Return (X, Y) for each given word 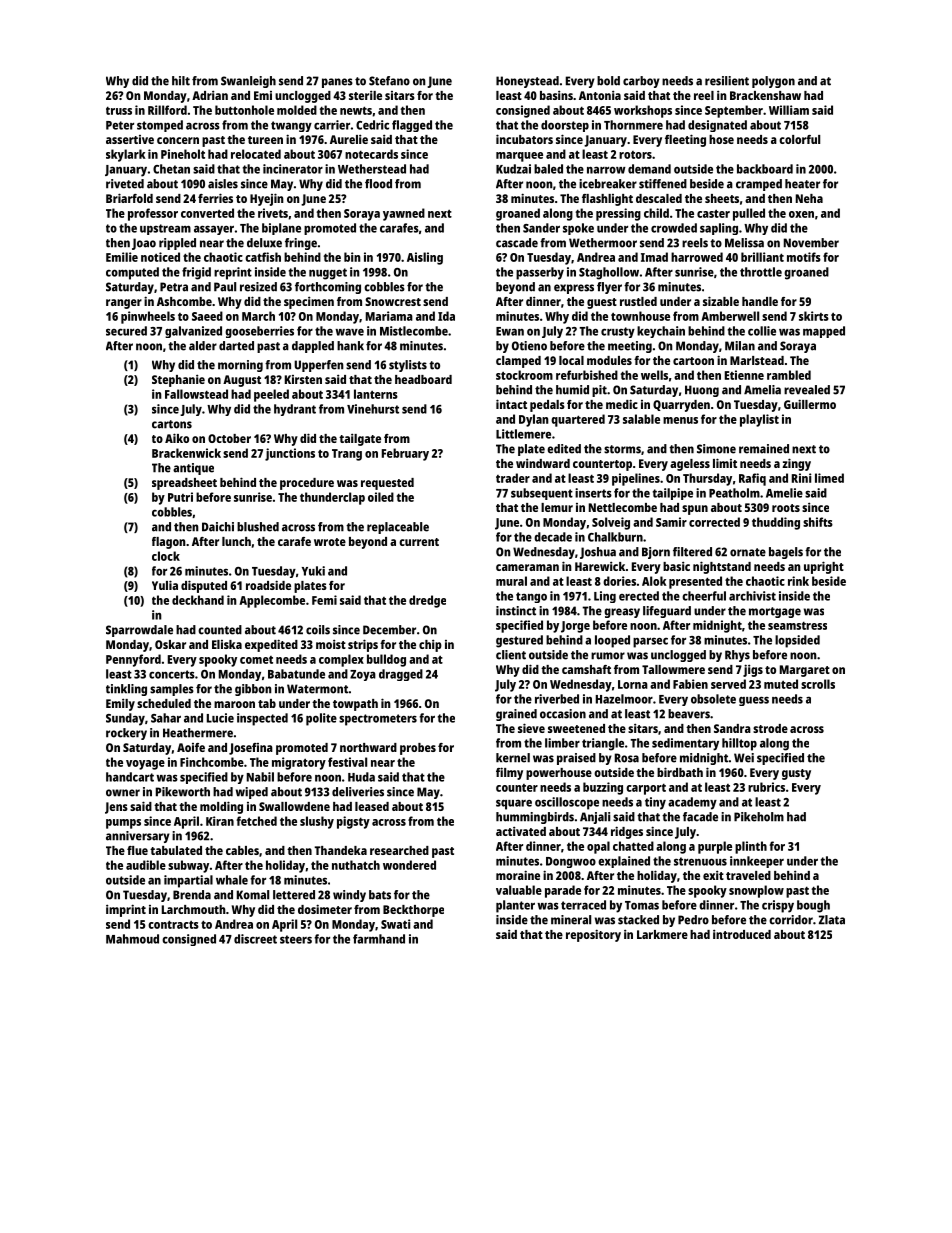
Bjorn (656, 553)
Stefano (389, 81)
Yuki (313, 571)
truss (119, 110)
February (405, 454)
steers (296, 939)
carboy (641, 82)
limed (829, 478)
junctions (290, 454)
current (419, 542)
